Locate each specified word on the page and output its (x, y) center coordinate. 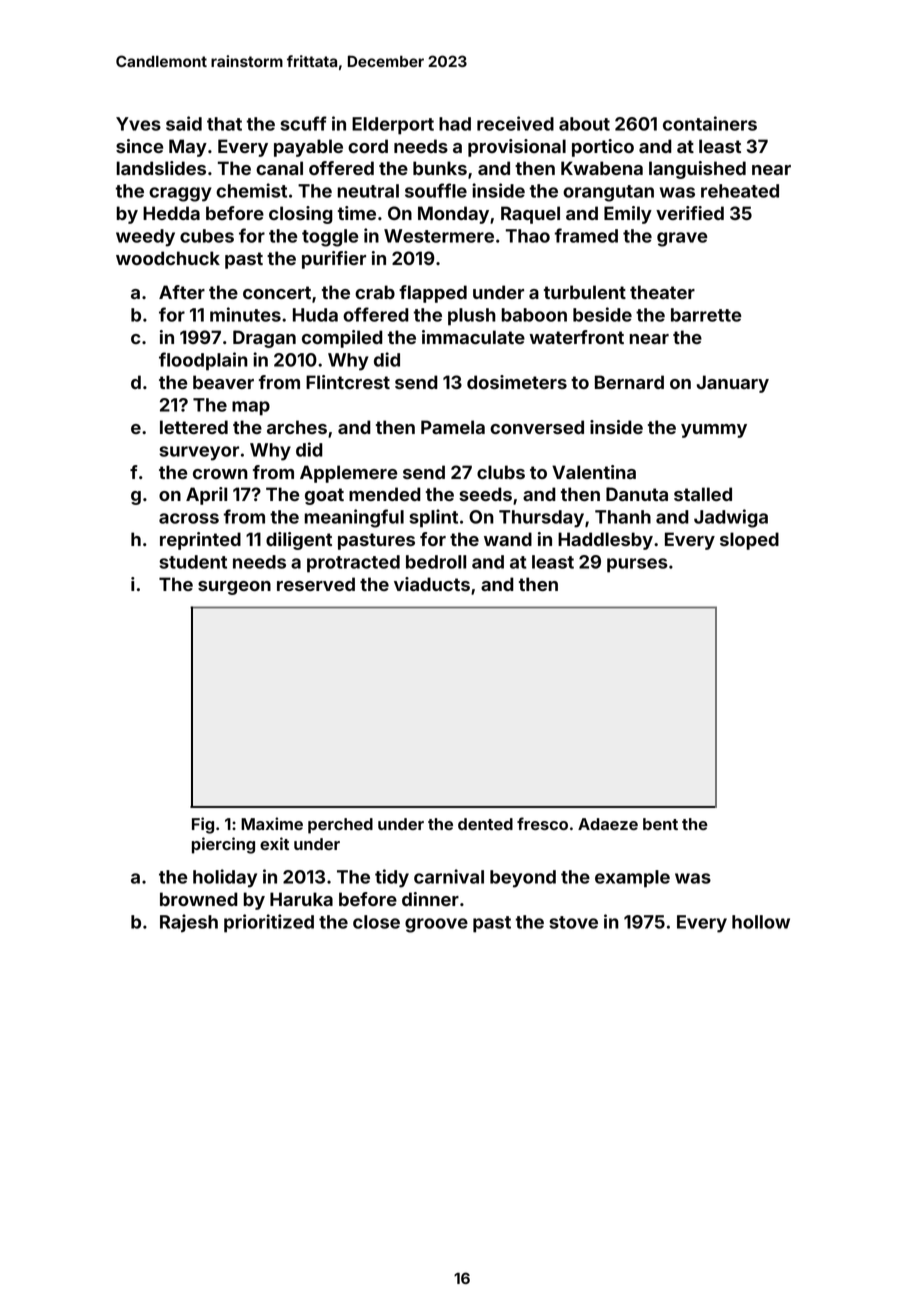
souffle (436, 190)
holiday (225, 878)
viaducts (432, 584)
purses (637, 565)
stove (573, 922)
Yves (138, 124)
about (584, 124)
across (189, 518)
